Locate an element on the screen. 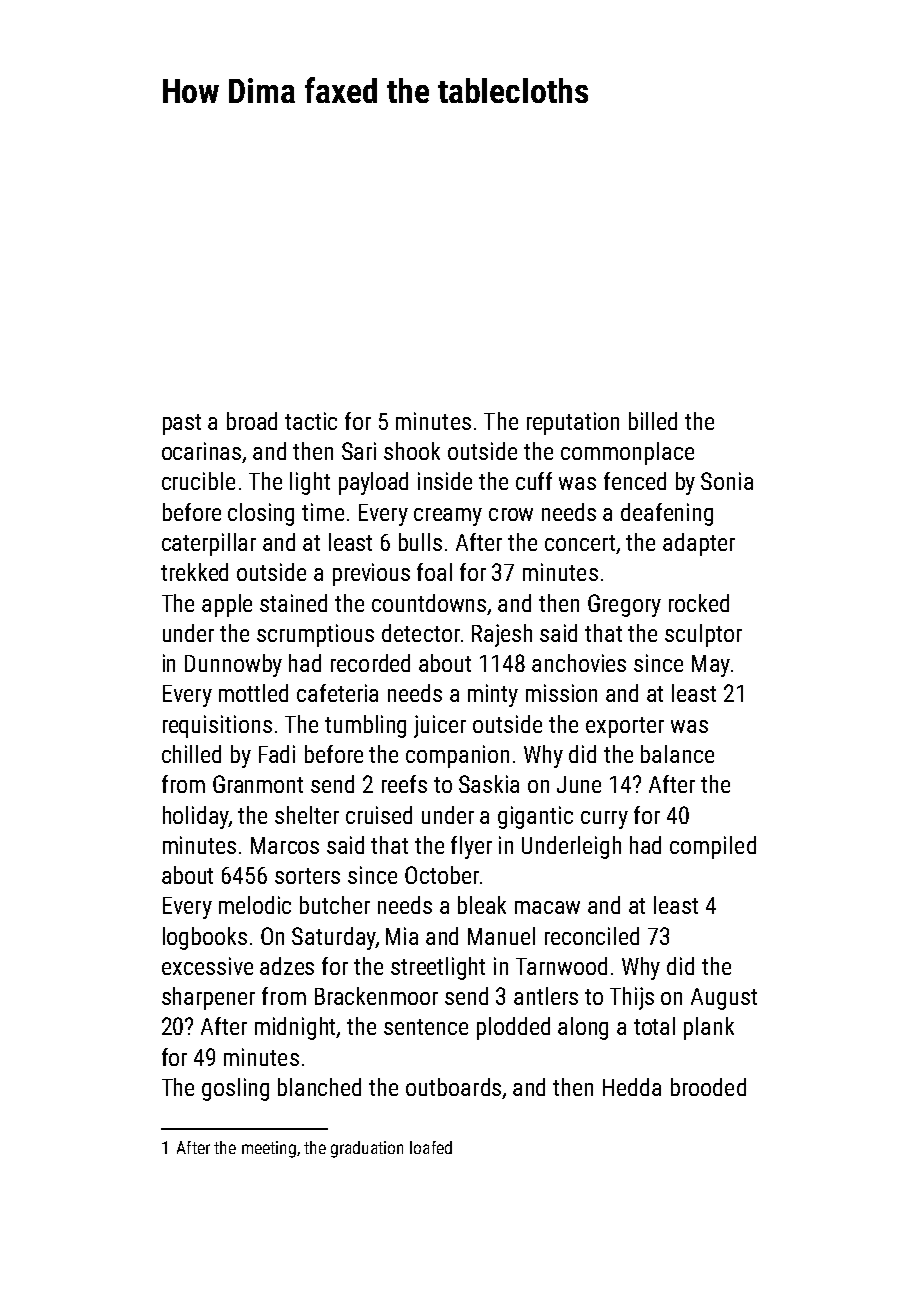 This screenshot has height=1311, width=924. May is located at coordinates (711, 666).
